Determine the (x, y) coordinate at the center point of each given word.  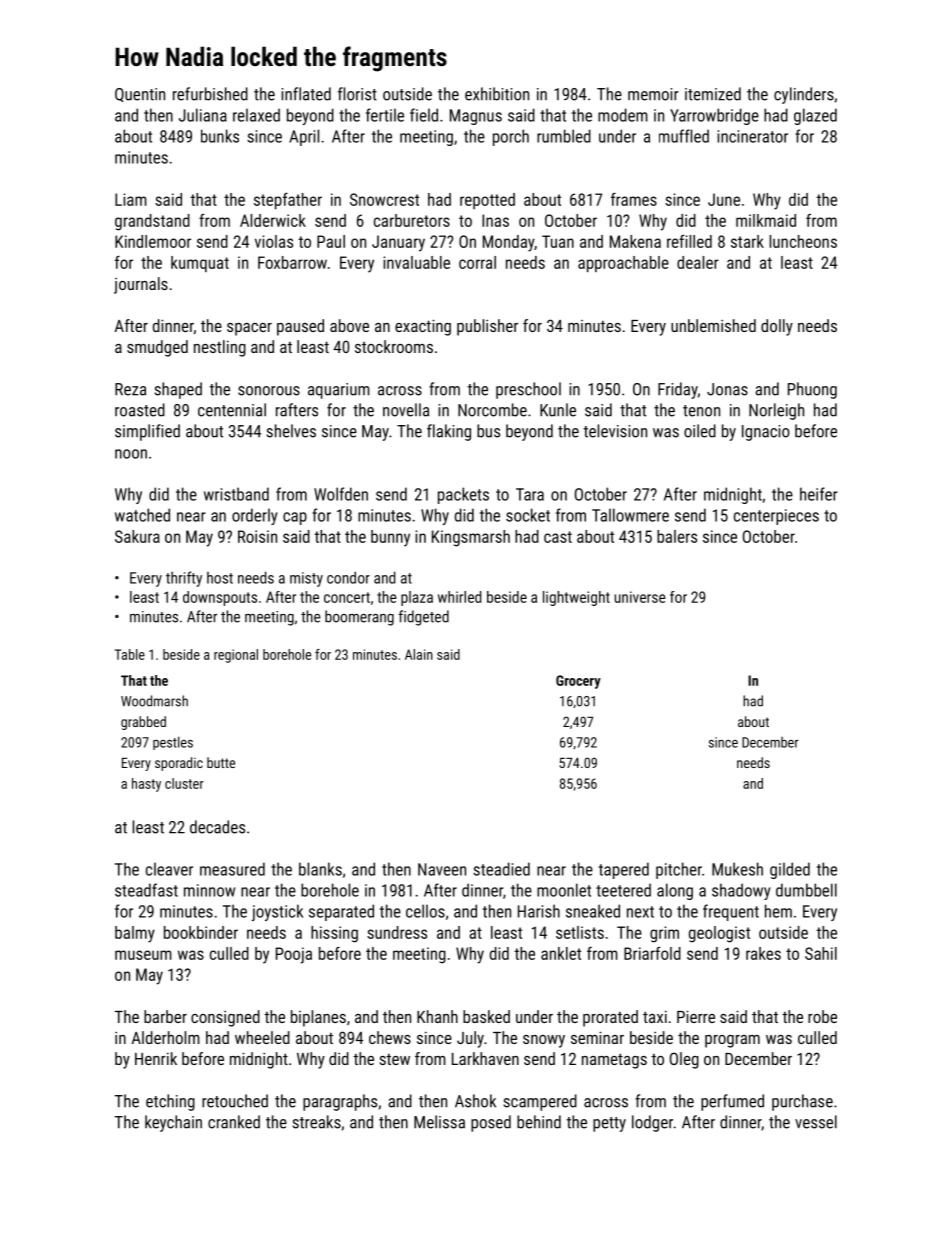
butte (221, 762)
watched (142, 515)
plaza (417, 598)
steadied (501, 869)
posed (491, 1123)
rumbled (564, 136)
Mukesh (737, 869)
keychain (173, 1123)
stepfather (288, 200)
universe (640, 597)
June (724, 199)
